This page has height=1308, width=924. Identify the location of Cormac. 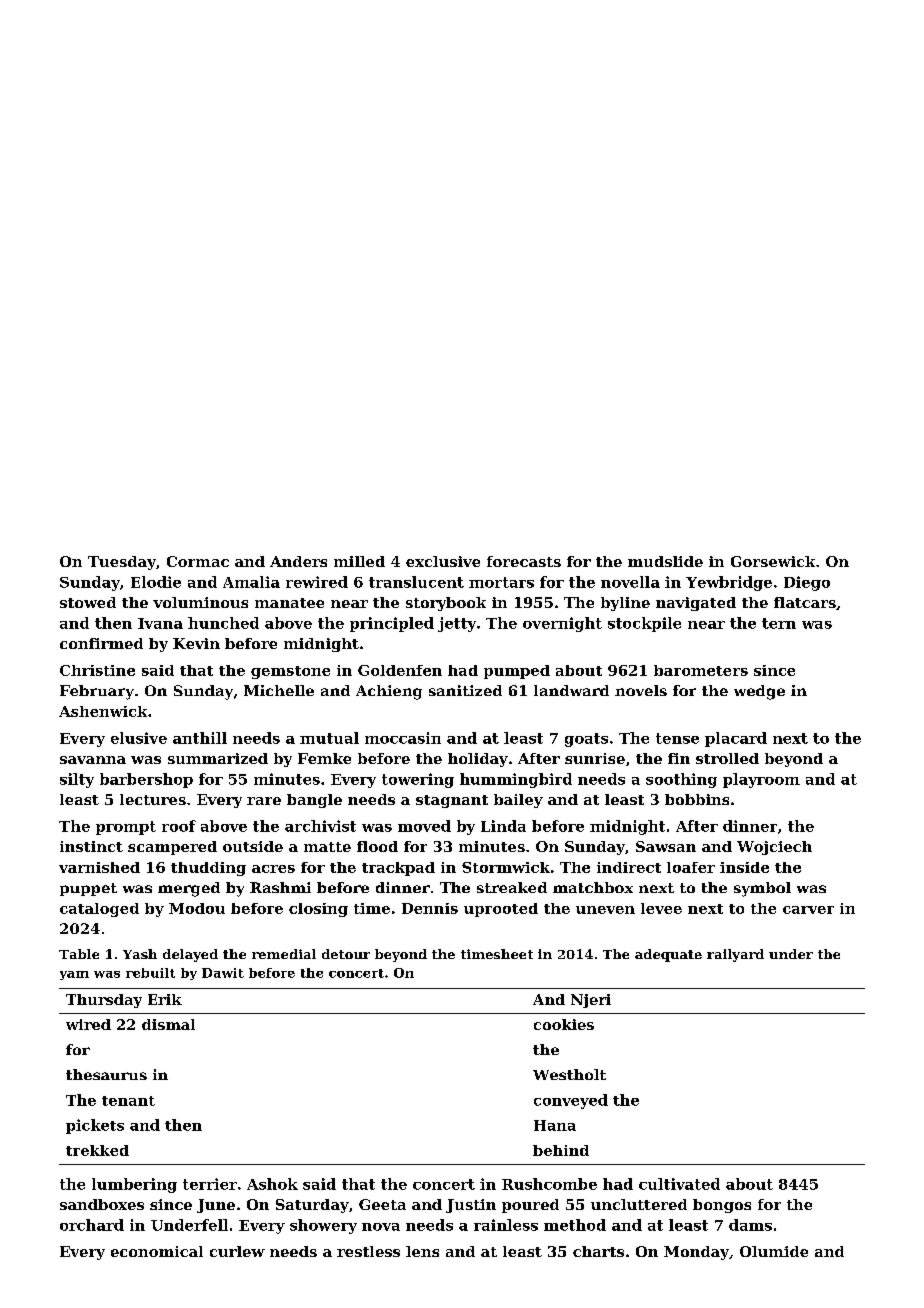
(198, 561).
